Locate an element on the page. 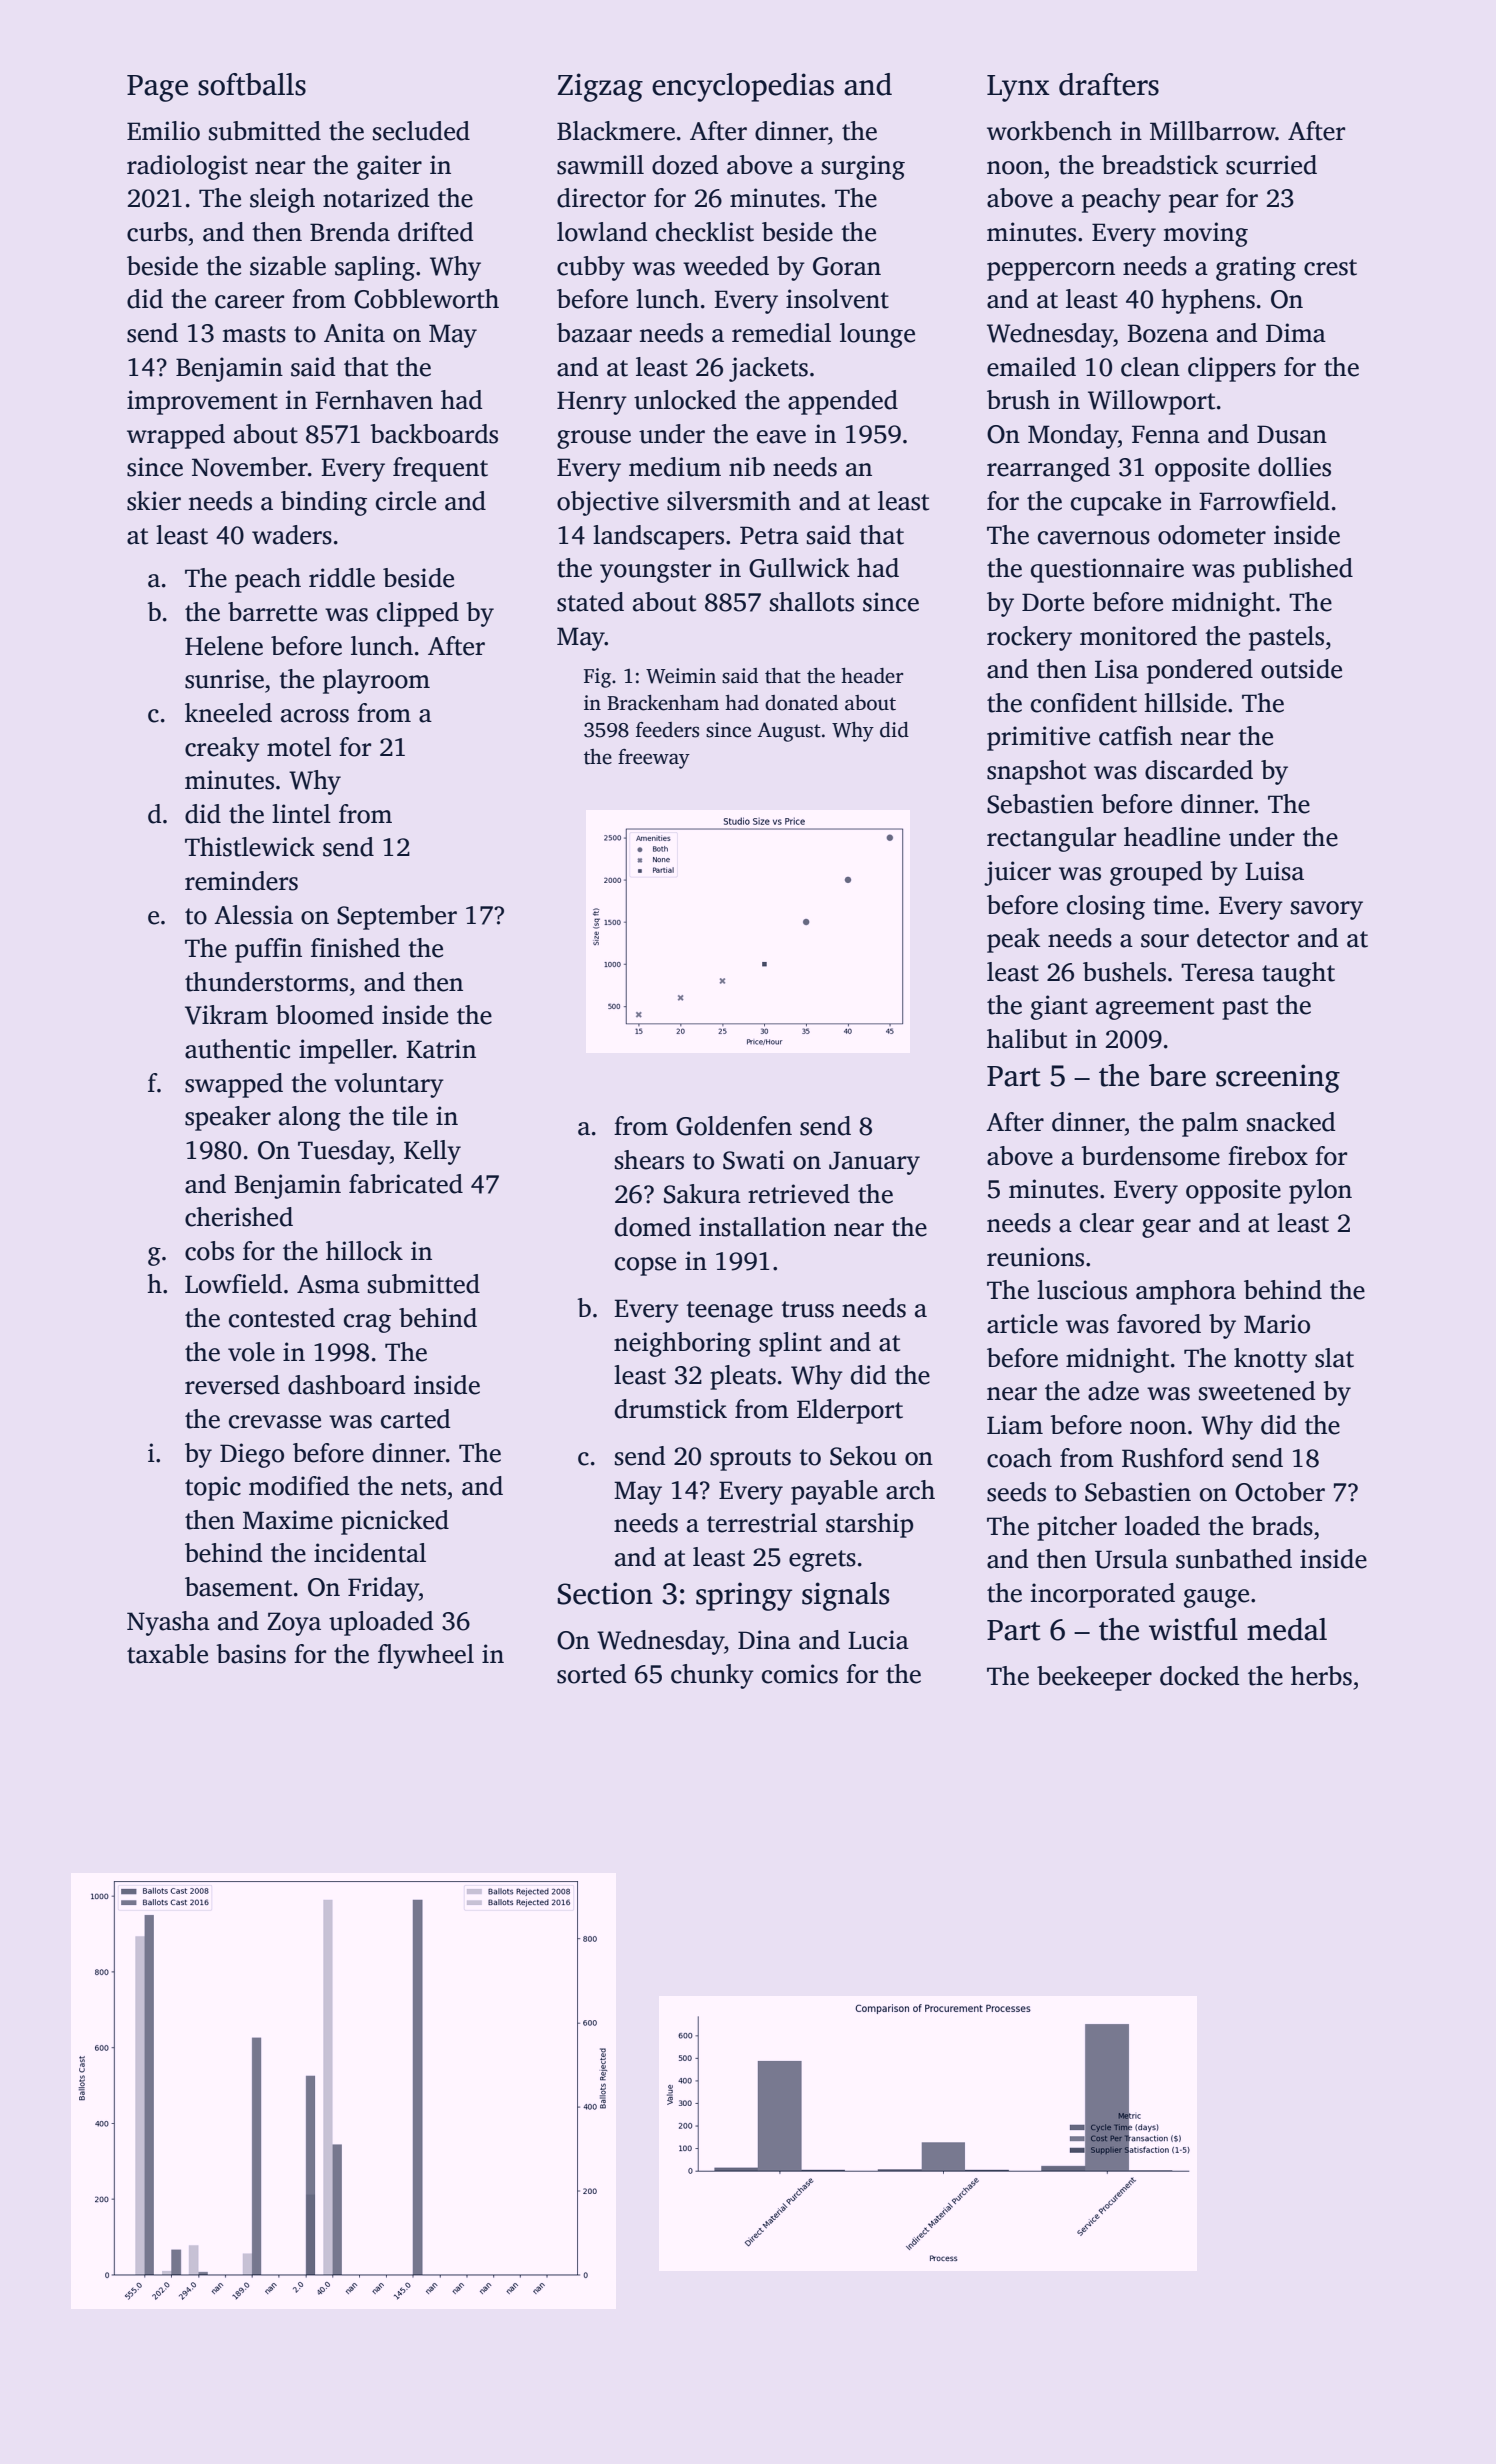  peppercorn is located at coordinates (1051, 271).
